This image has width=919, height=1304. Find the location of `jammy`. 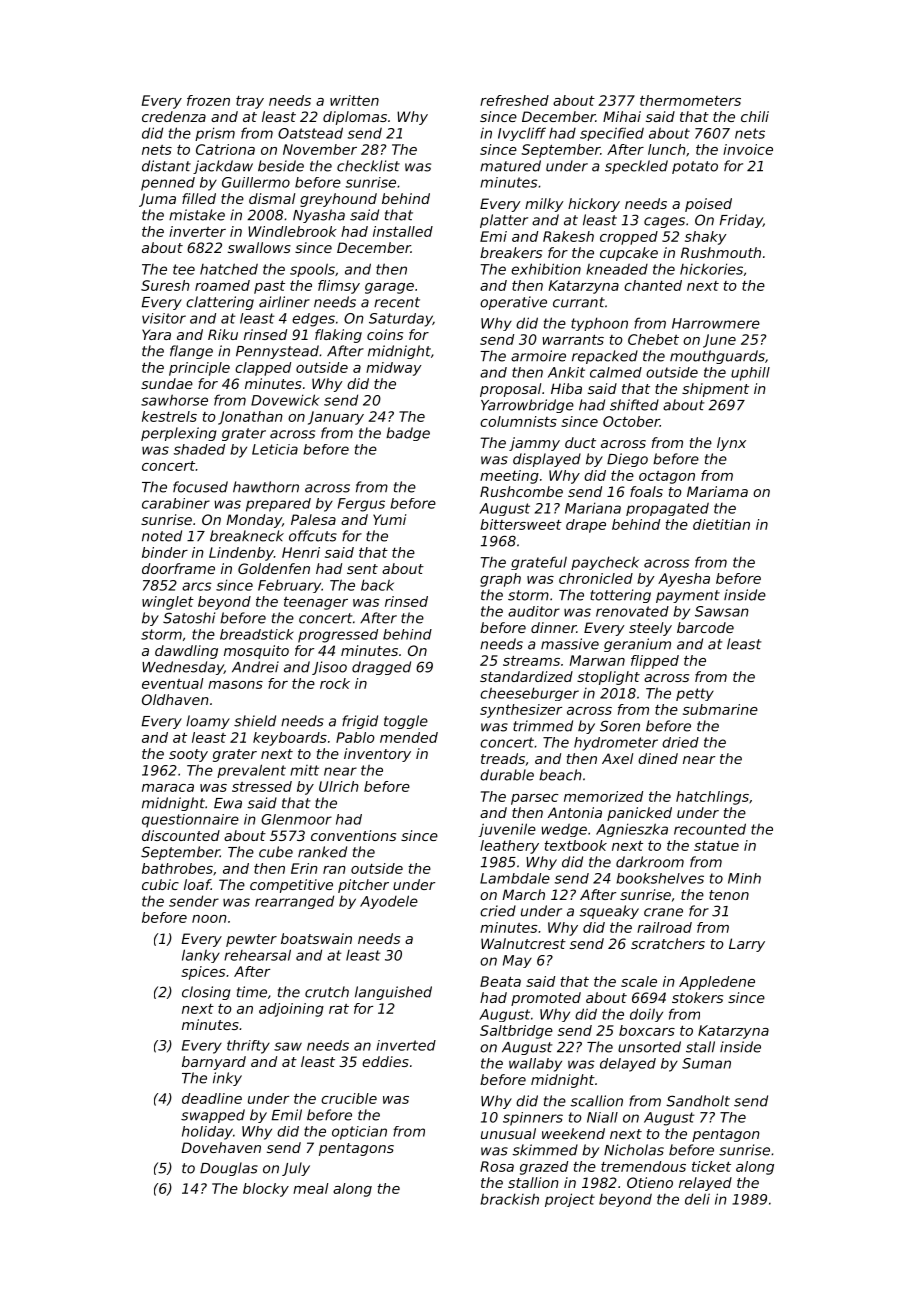

jammy is located at coordinates (534, 444).
